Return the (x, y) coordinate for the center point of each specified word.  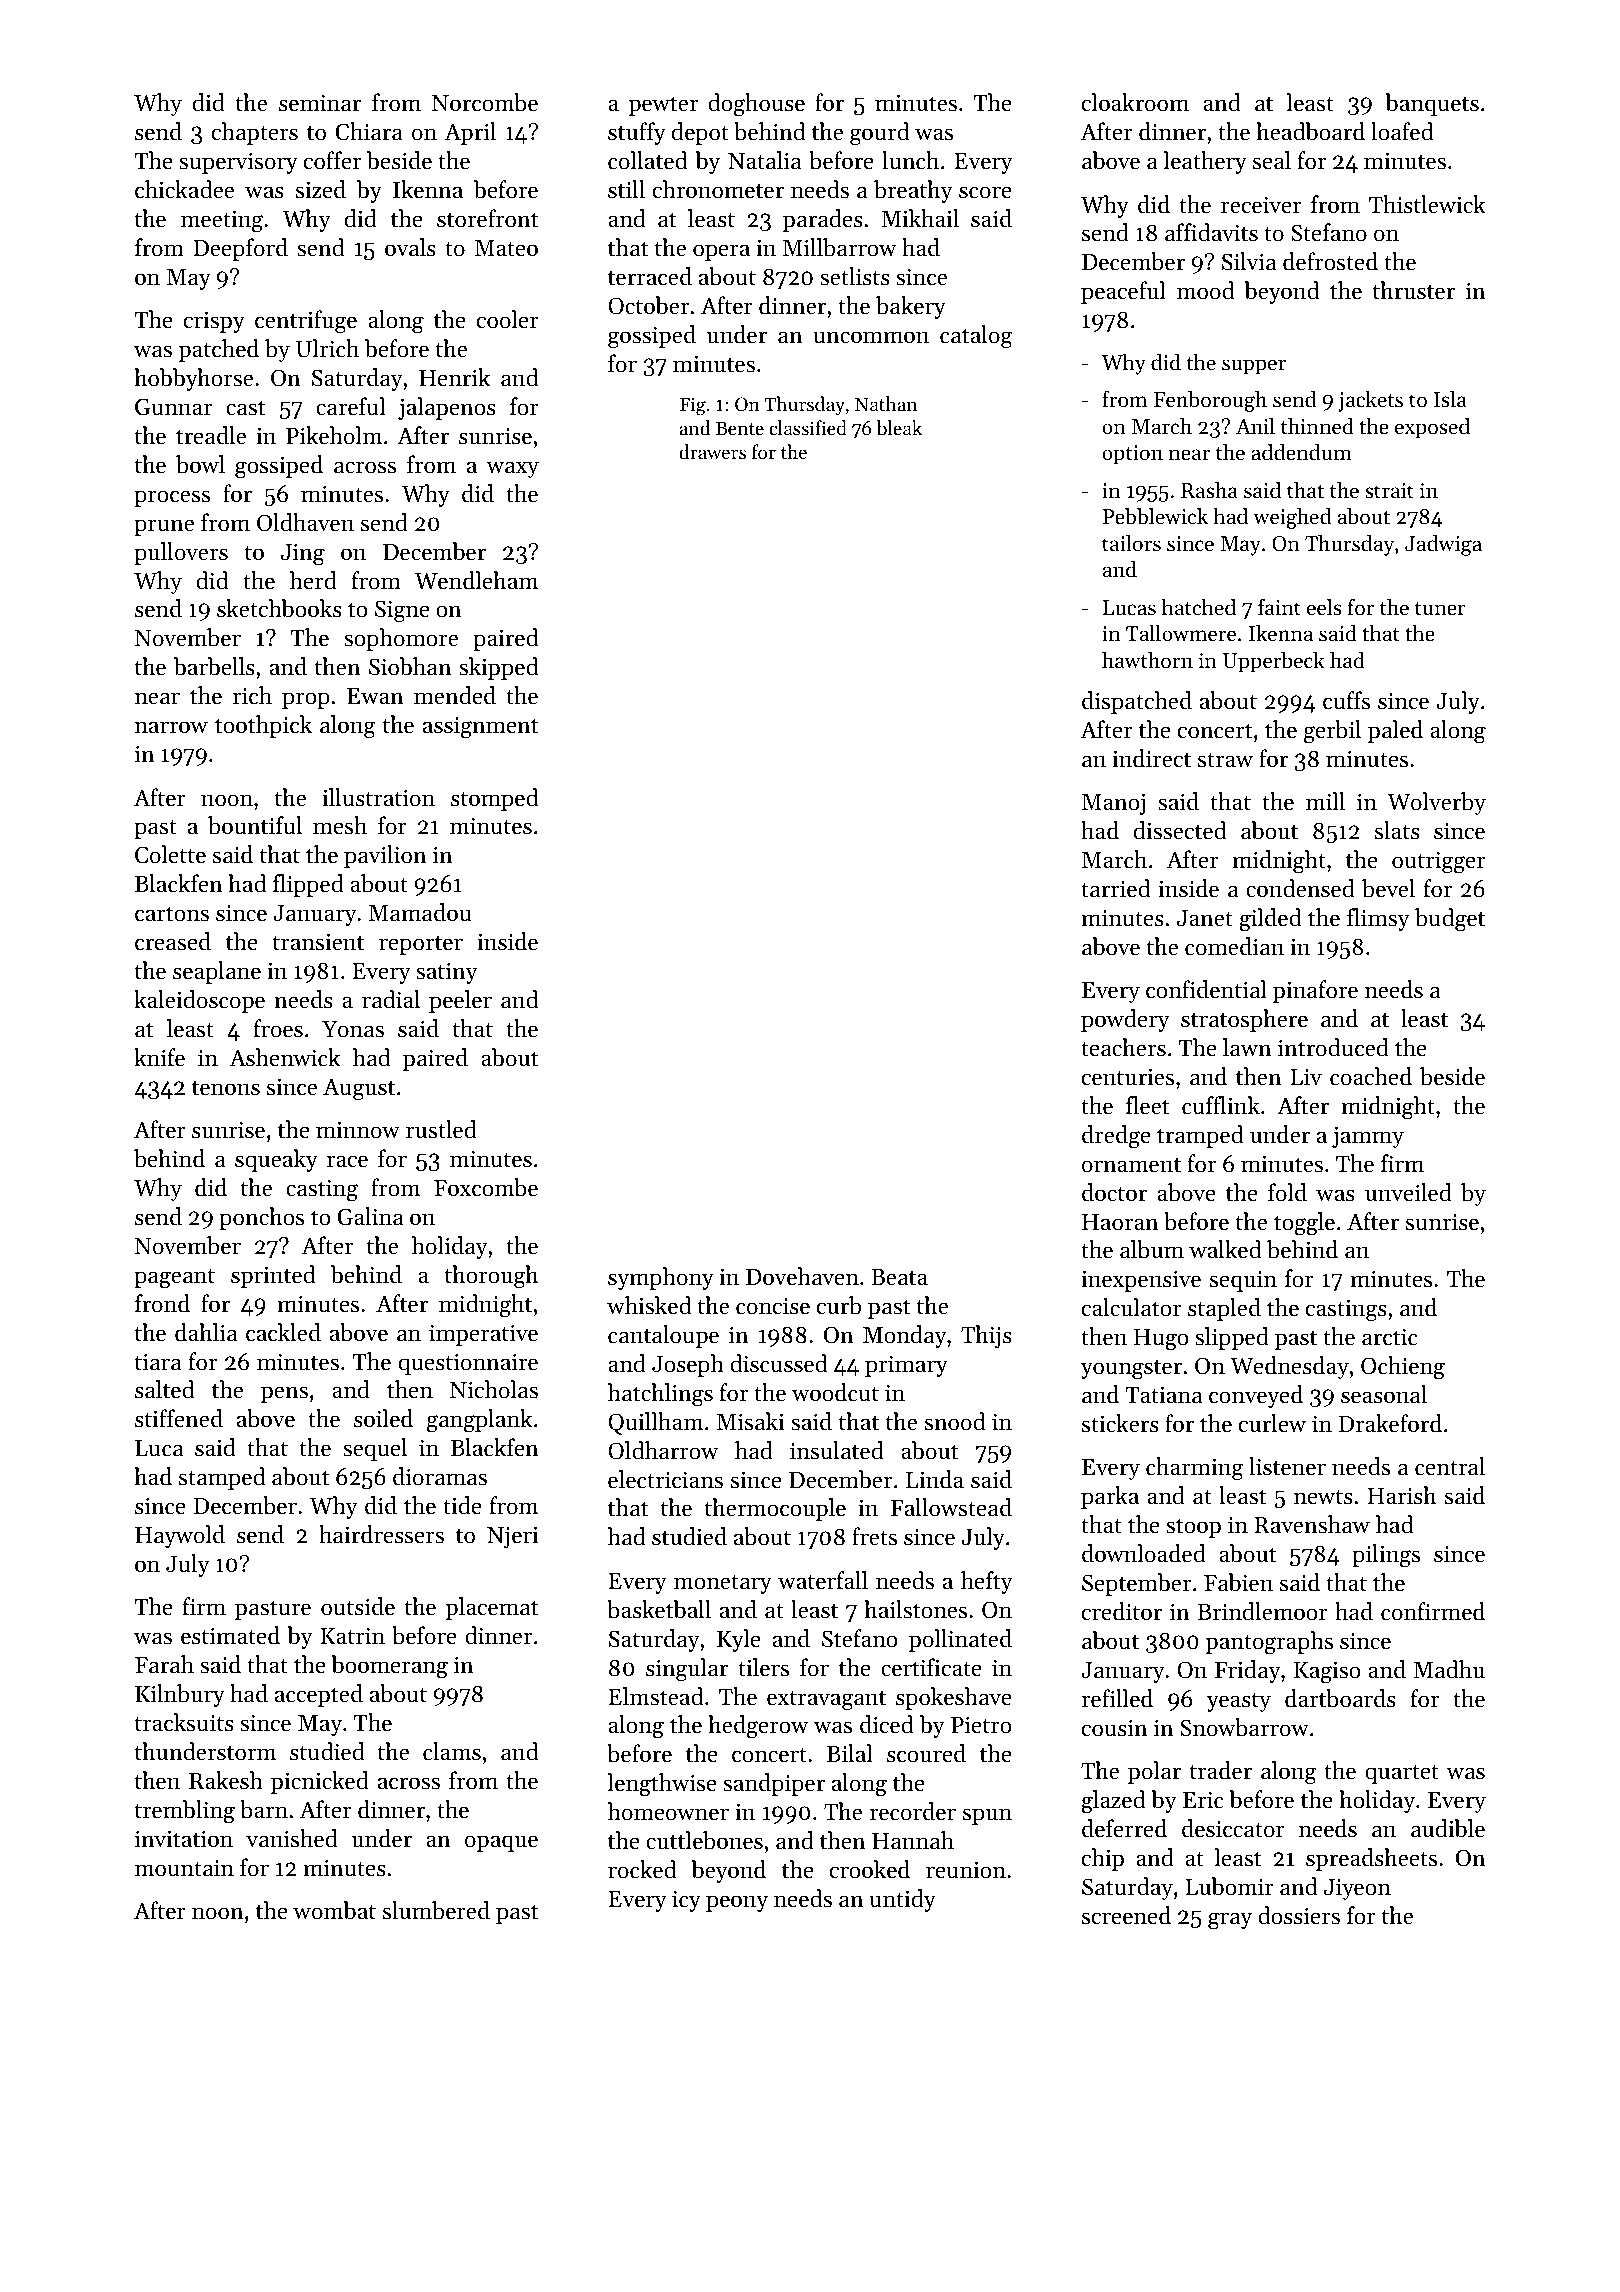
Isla (1450, 399)
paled (1395, 731)
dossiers (1299, 1915)
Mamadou (420, 912)
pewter (663, 106)
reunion (966, 1870)
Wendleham (477, 580)
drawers (712, 451)
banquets (1432, 104)
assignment (480, 728)
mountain (184, 1868)
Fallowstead (951, 1507)
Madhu (1449, 1669)
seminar (320, 103)
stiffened (179, 1418)
